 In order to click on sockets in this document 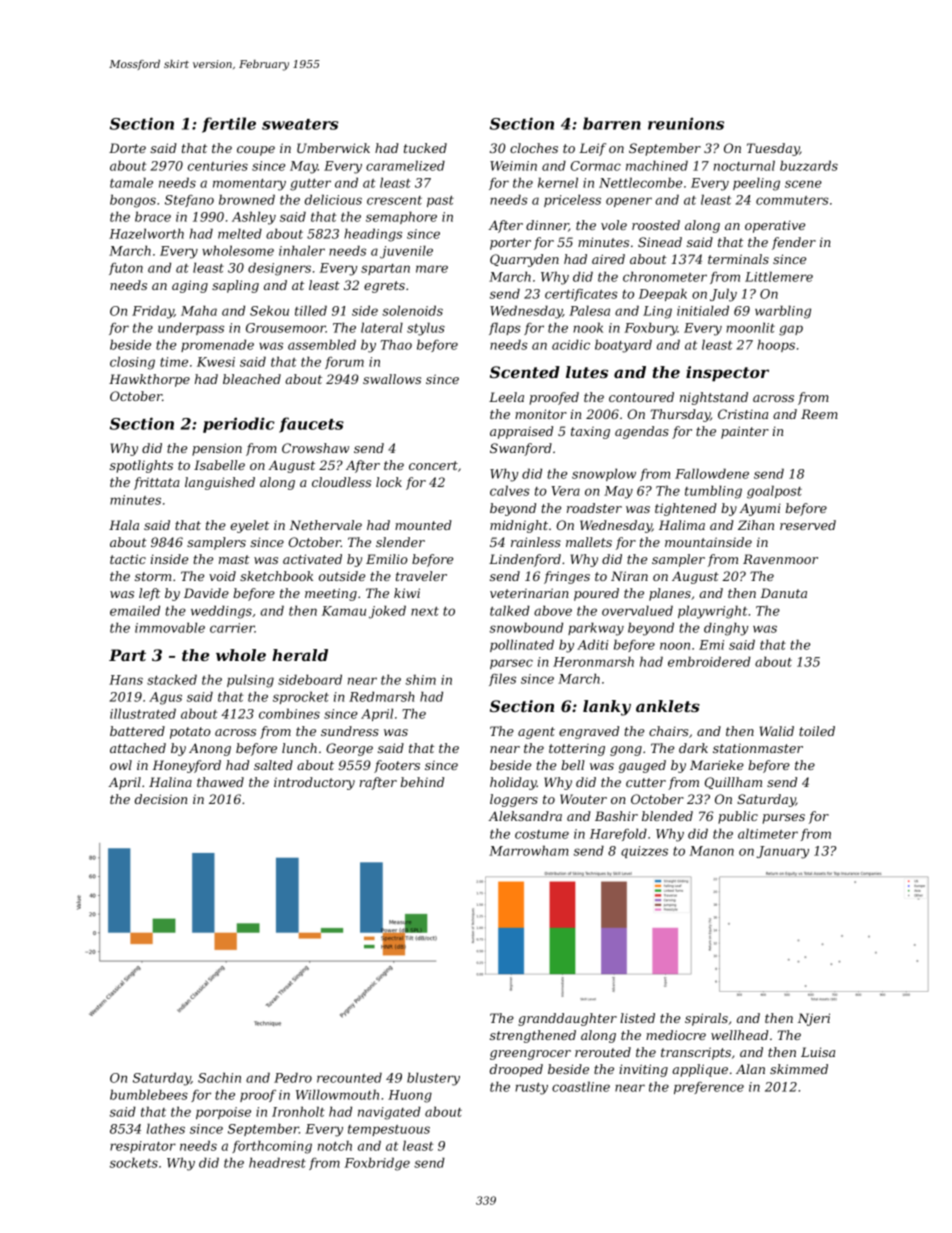, I will do `click(134, 1162)`.
